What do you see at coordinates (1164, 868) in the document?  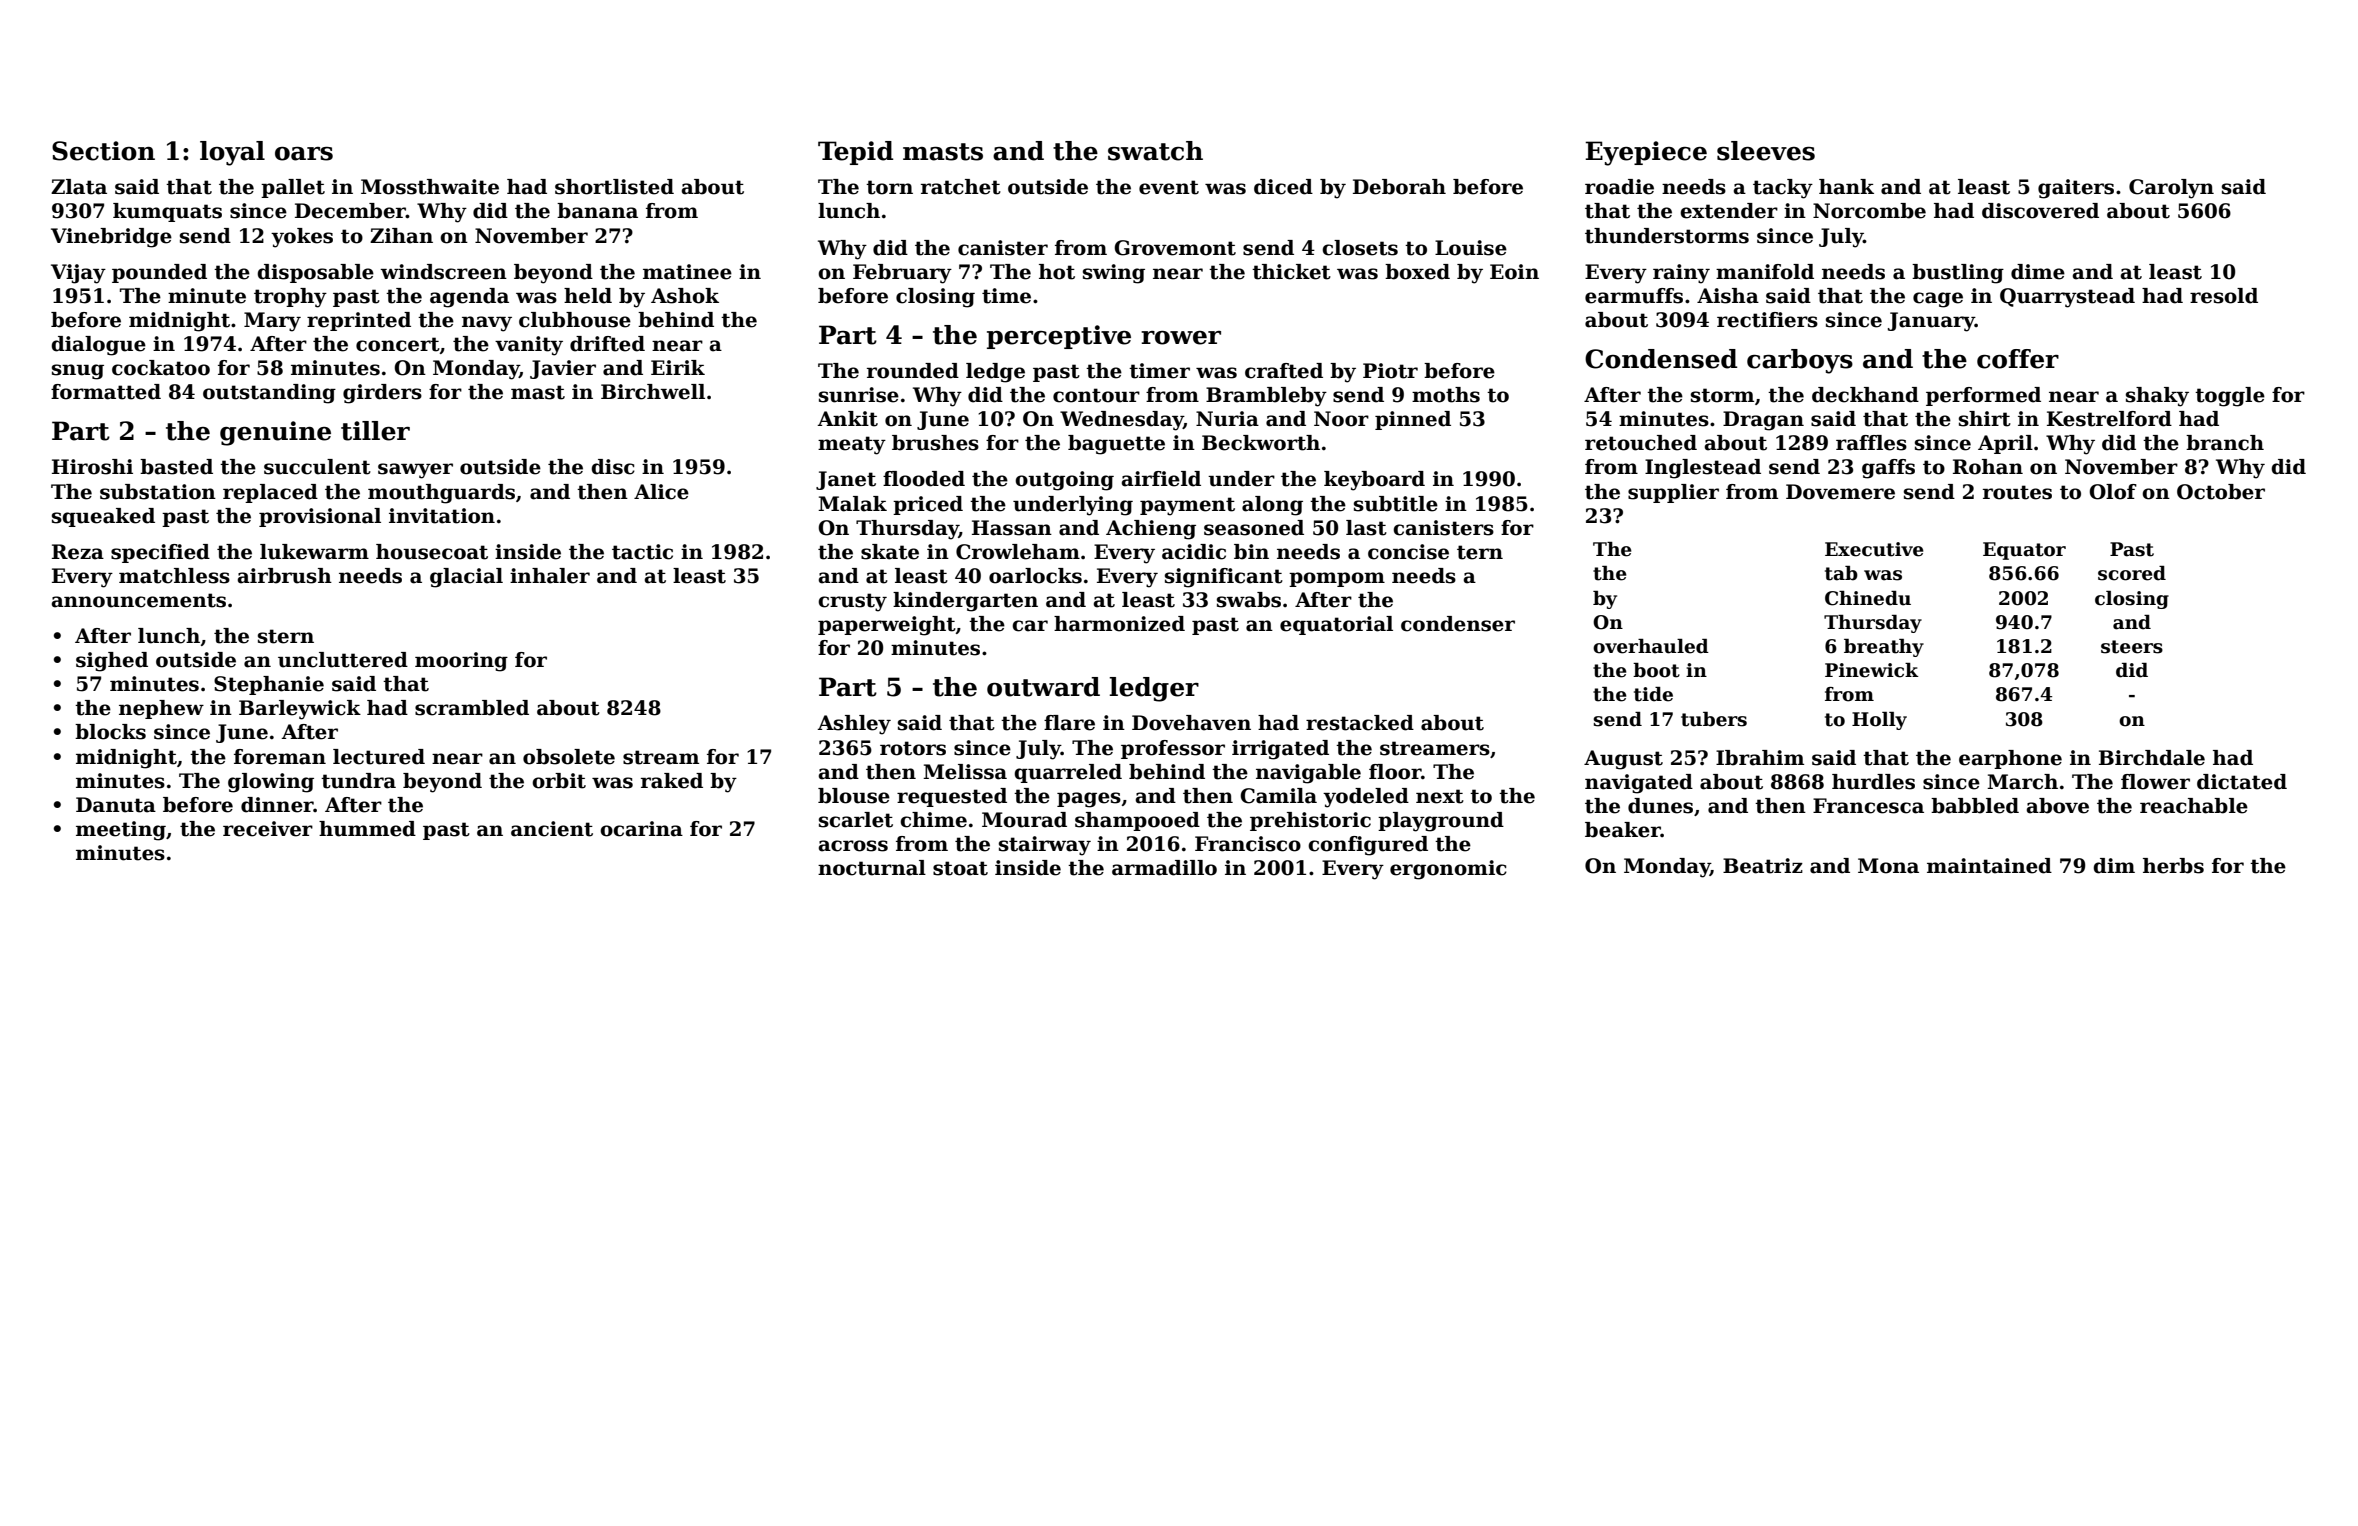 I see `armadillo` at bounding box center [1164, 868].
